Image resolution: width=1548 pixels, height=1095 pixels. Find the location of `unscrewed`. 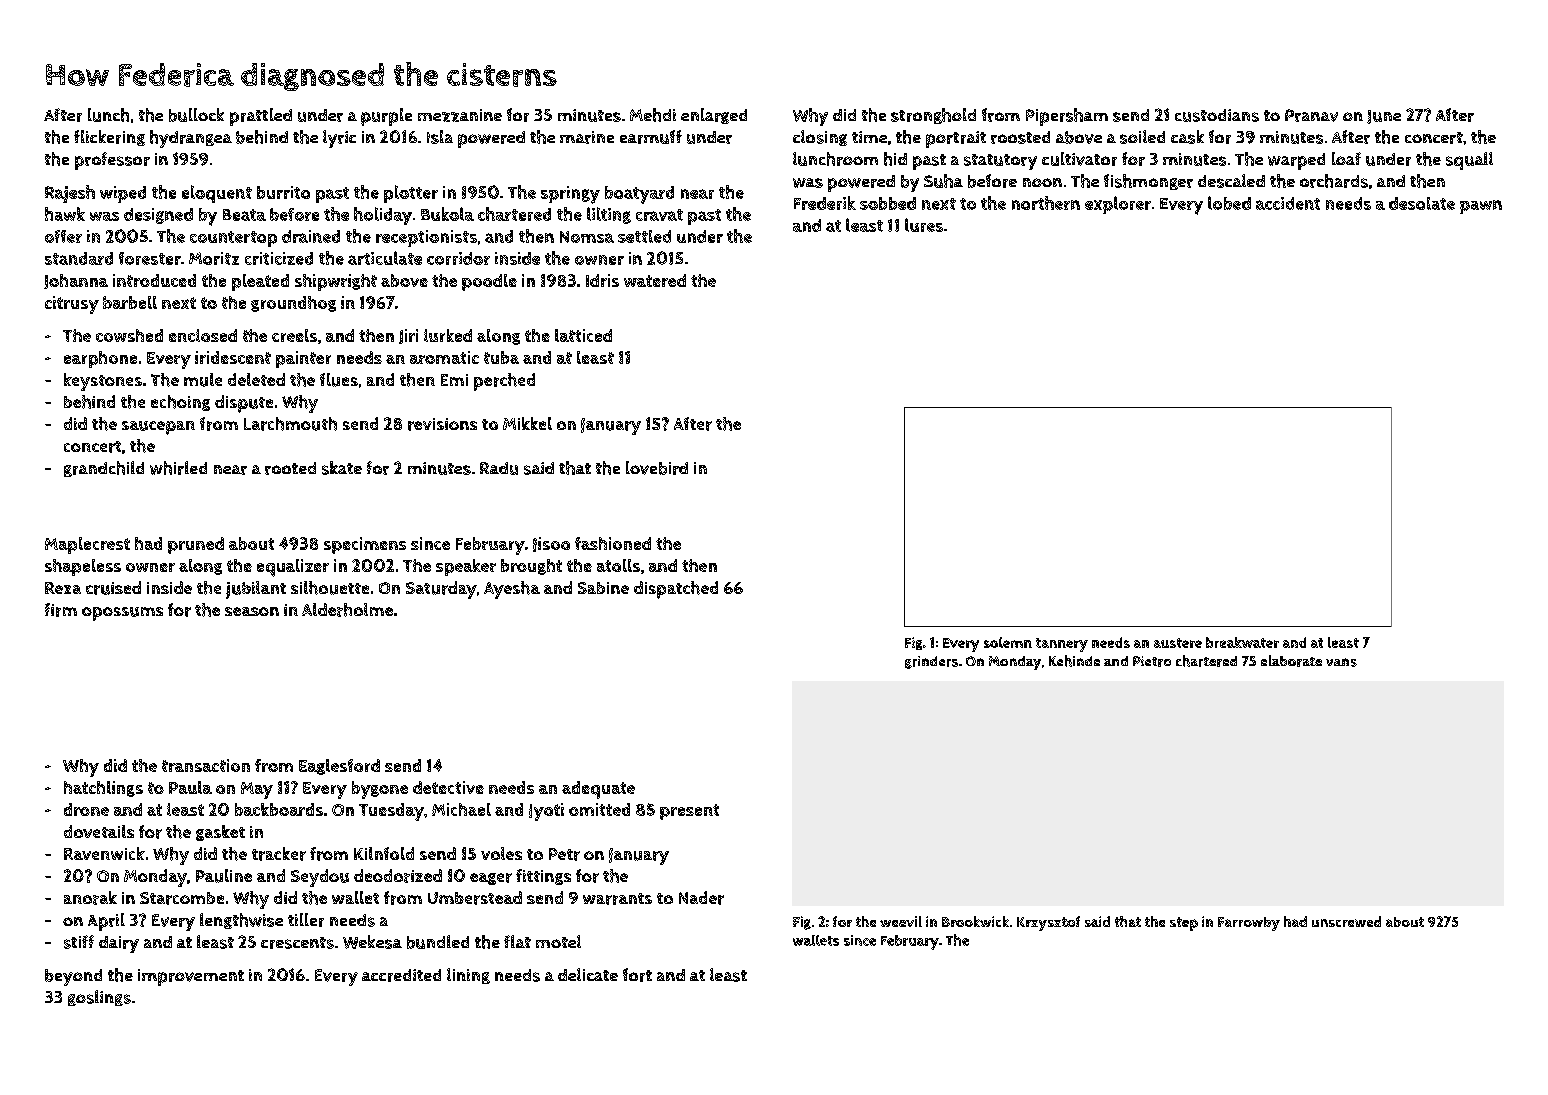

unscrewed is located at coordinates (1346, 921).
